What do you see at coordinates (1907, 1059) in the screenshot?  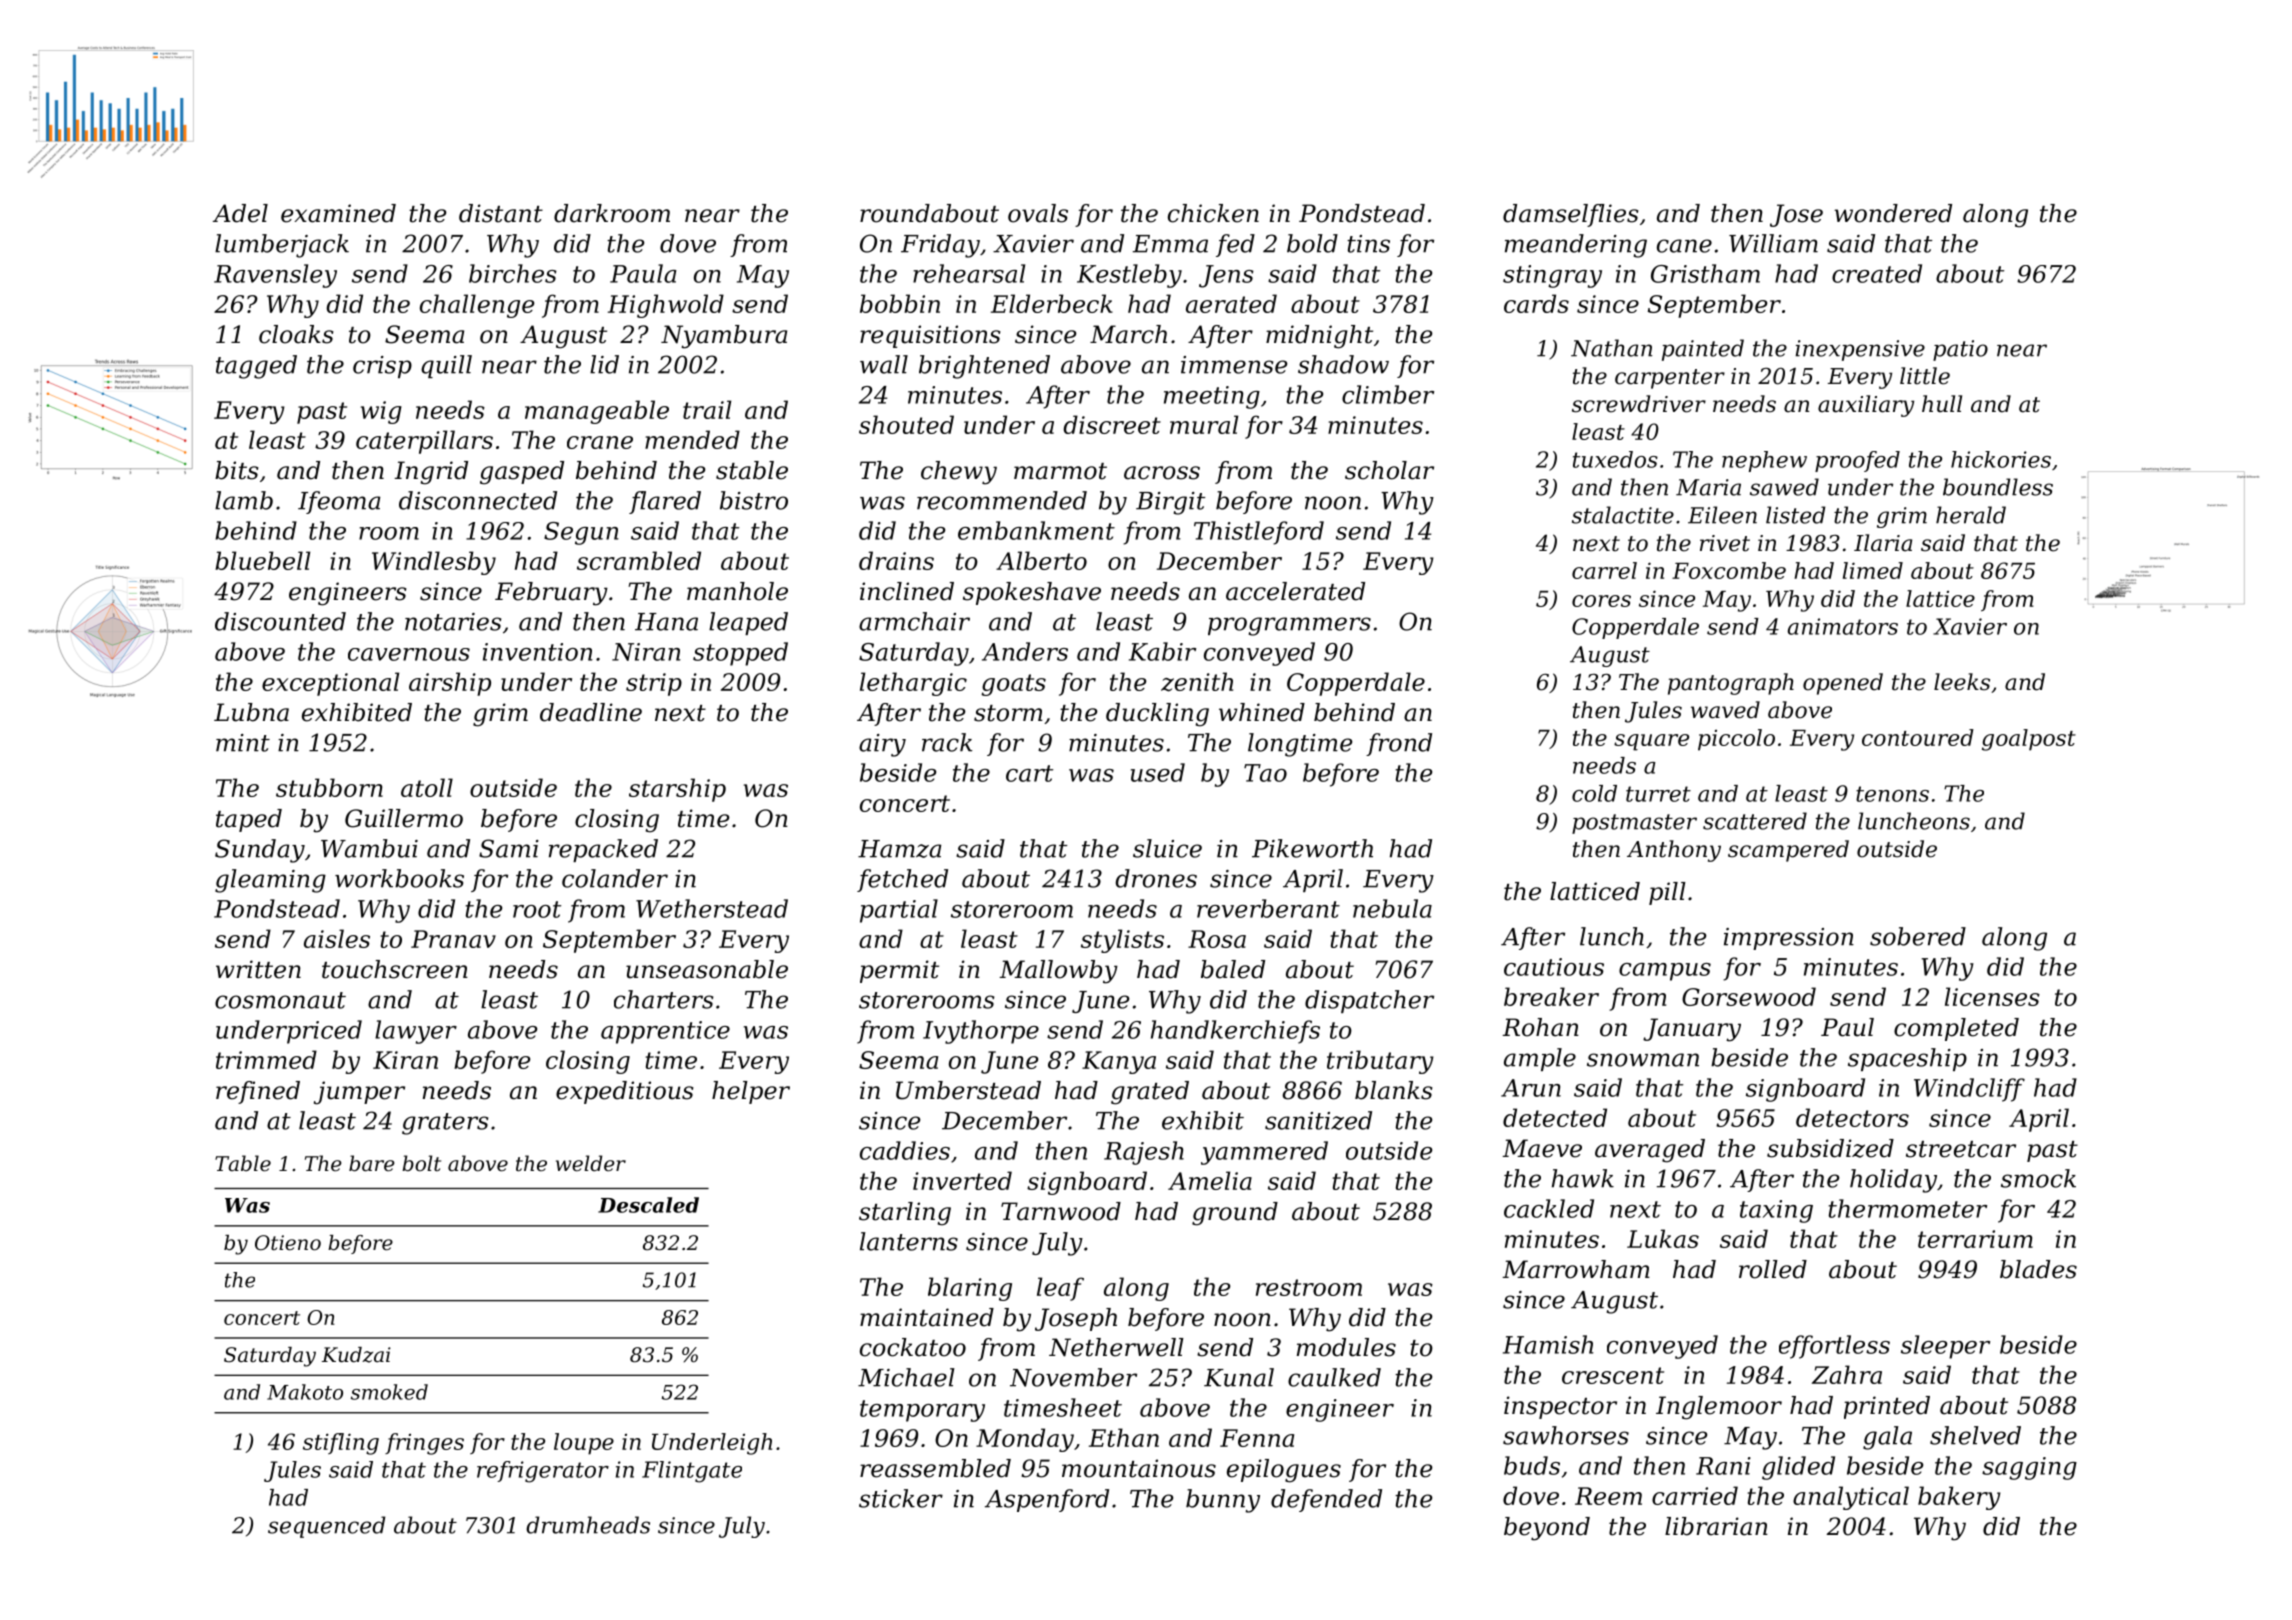 I see `spaceship` at bounding box center [1907, 1059].
